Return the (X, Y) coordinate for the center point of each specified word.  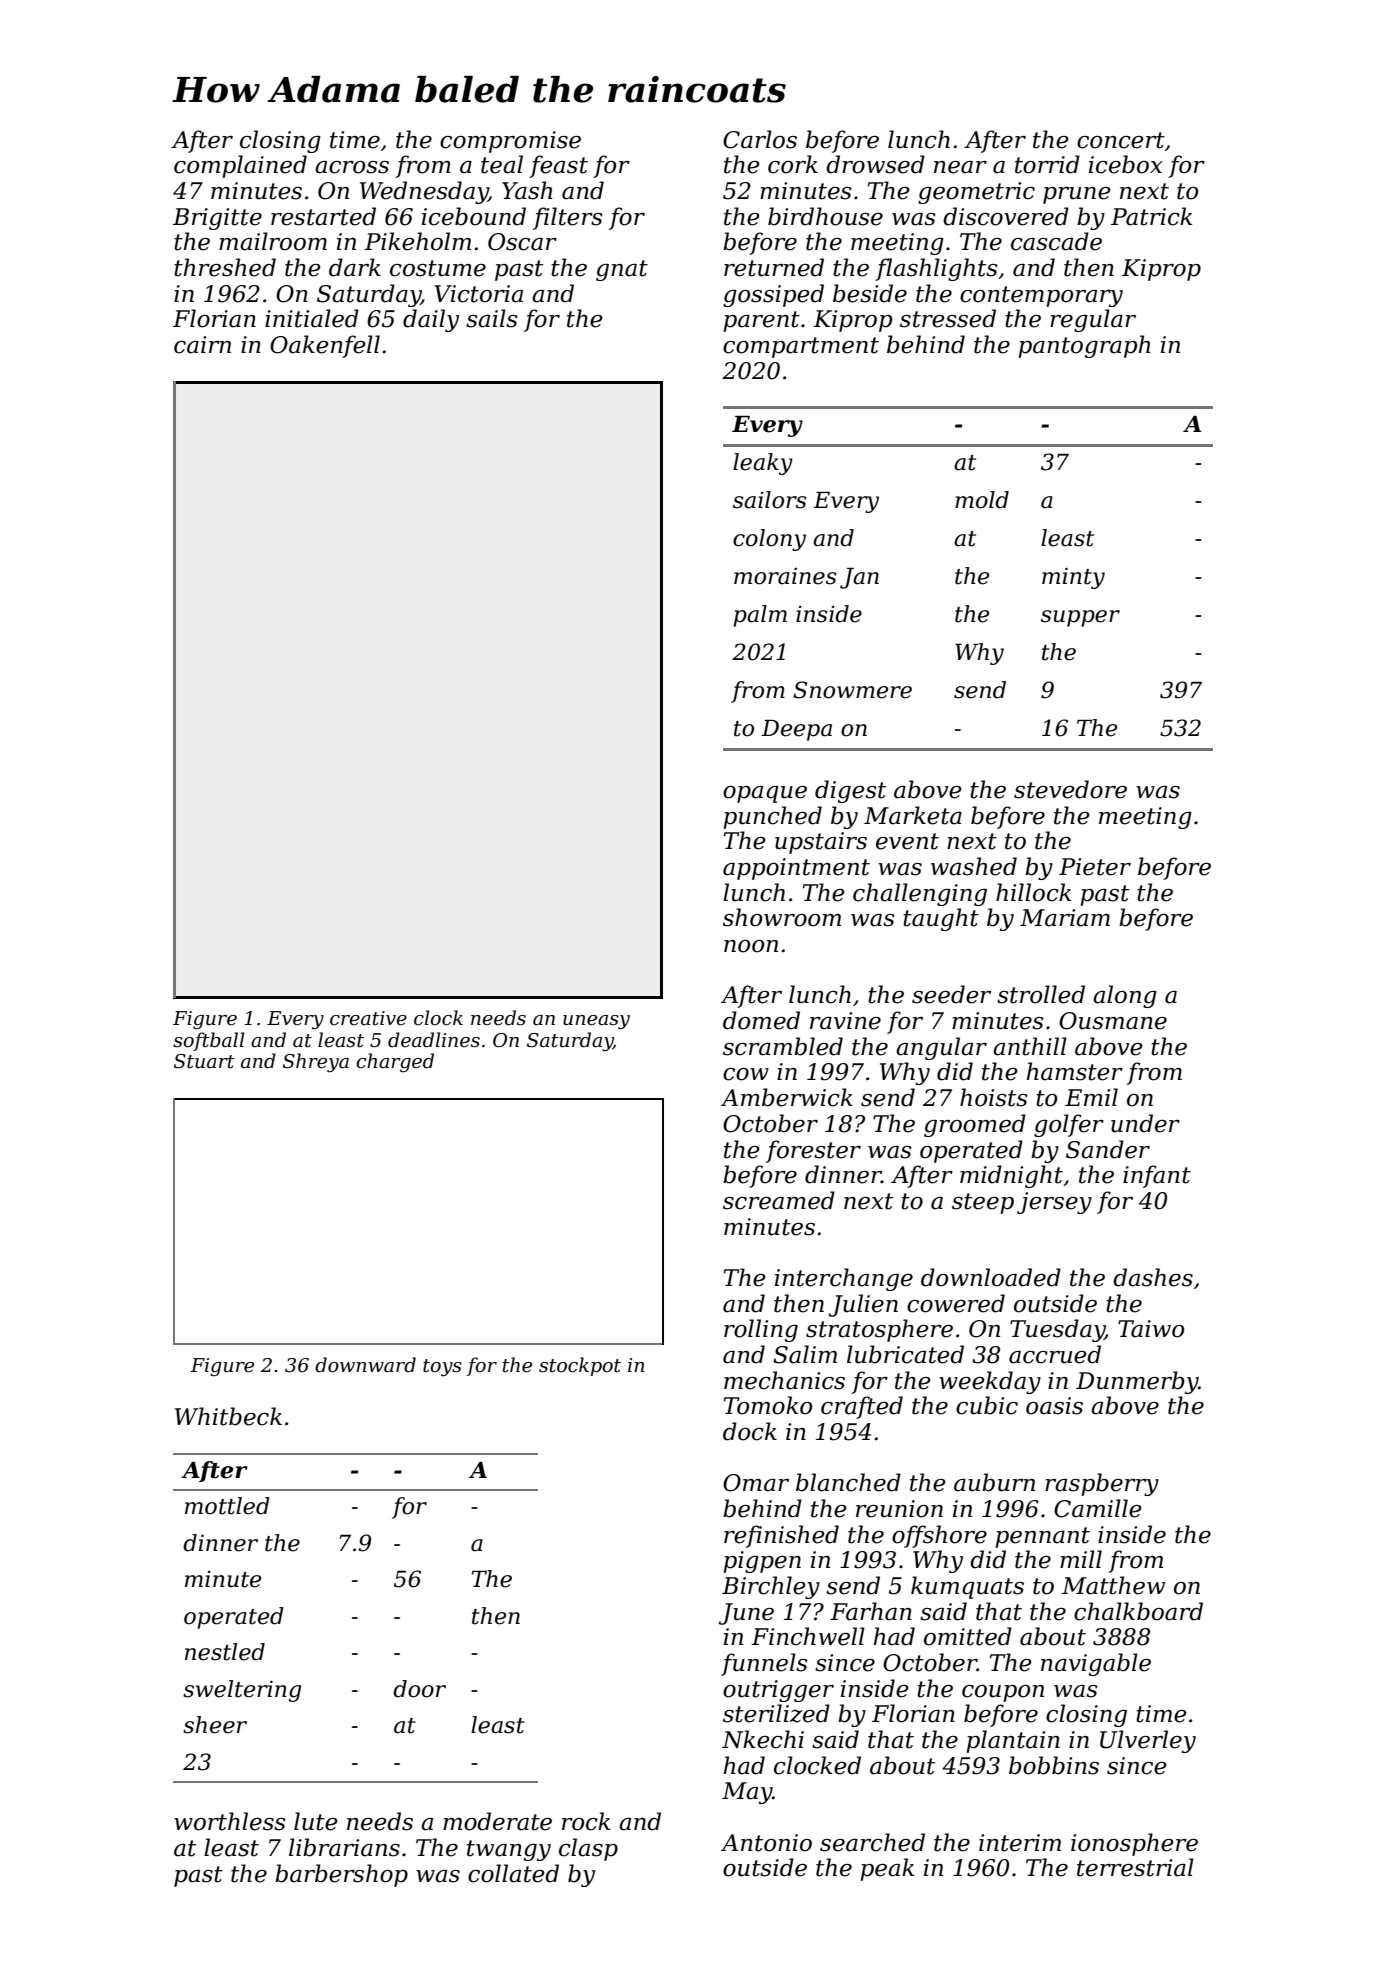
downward (365, 1365)
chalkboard (1138, 1611)
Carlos (760, 139)
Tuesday (1057, 1330)
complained (240, 166)
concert (1121, 140)
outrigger (778, 1691)
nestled (225, 1652)
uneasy (596, 1022)
